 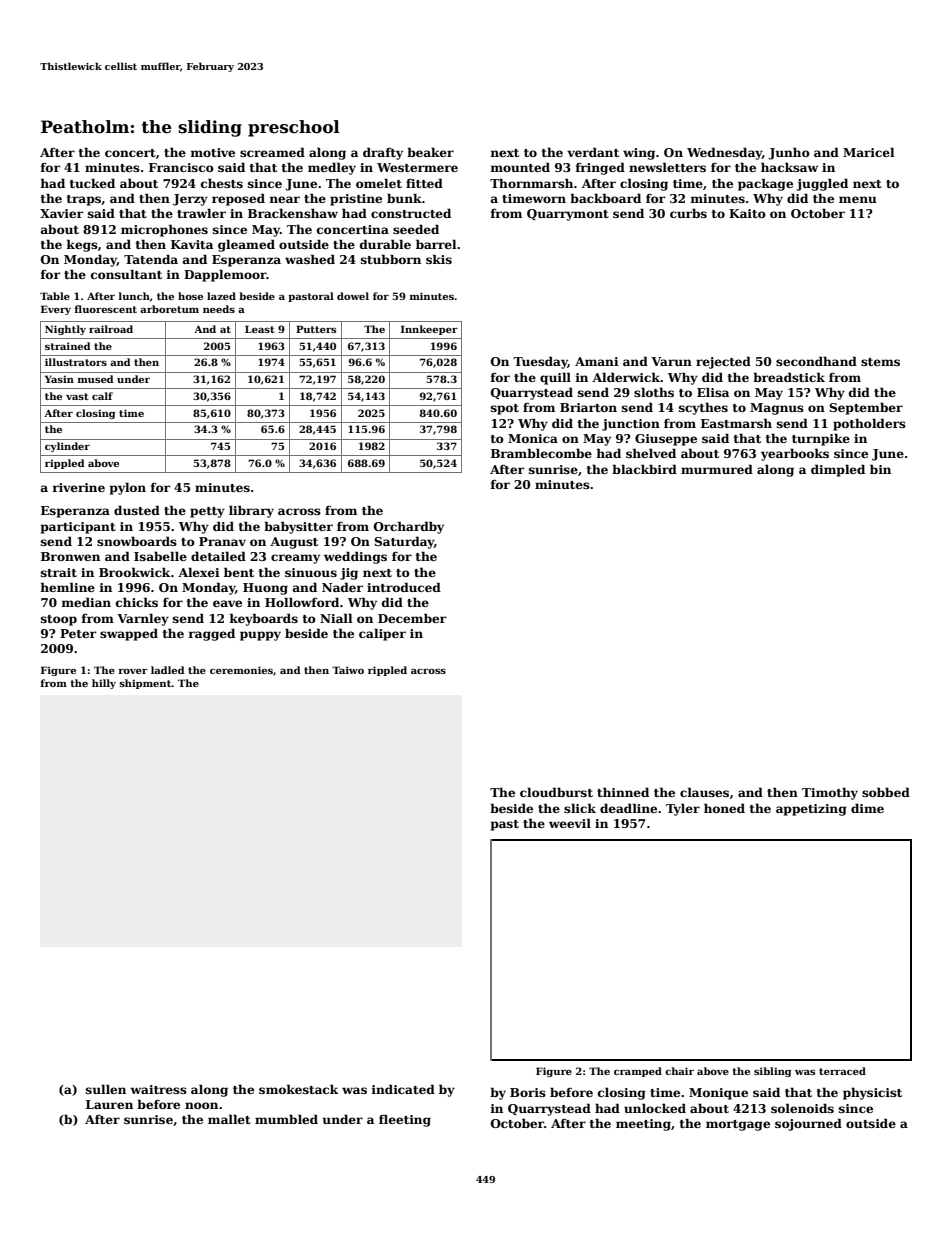 What do you see at coordinates (869, 152) in the screenshot?
I see `Maricel` at bounding box center [869, 152].
